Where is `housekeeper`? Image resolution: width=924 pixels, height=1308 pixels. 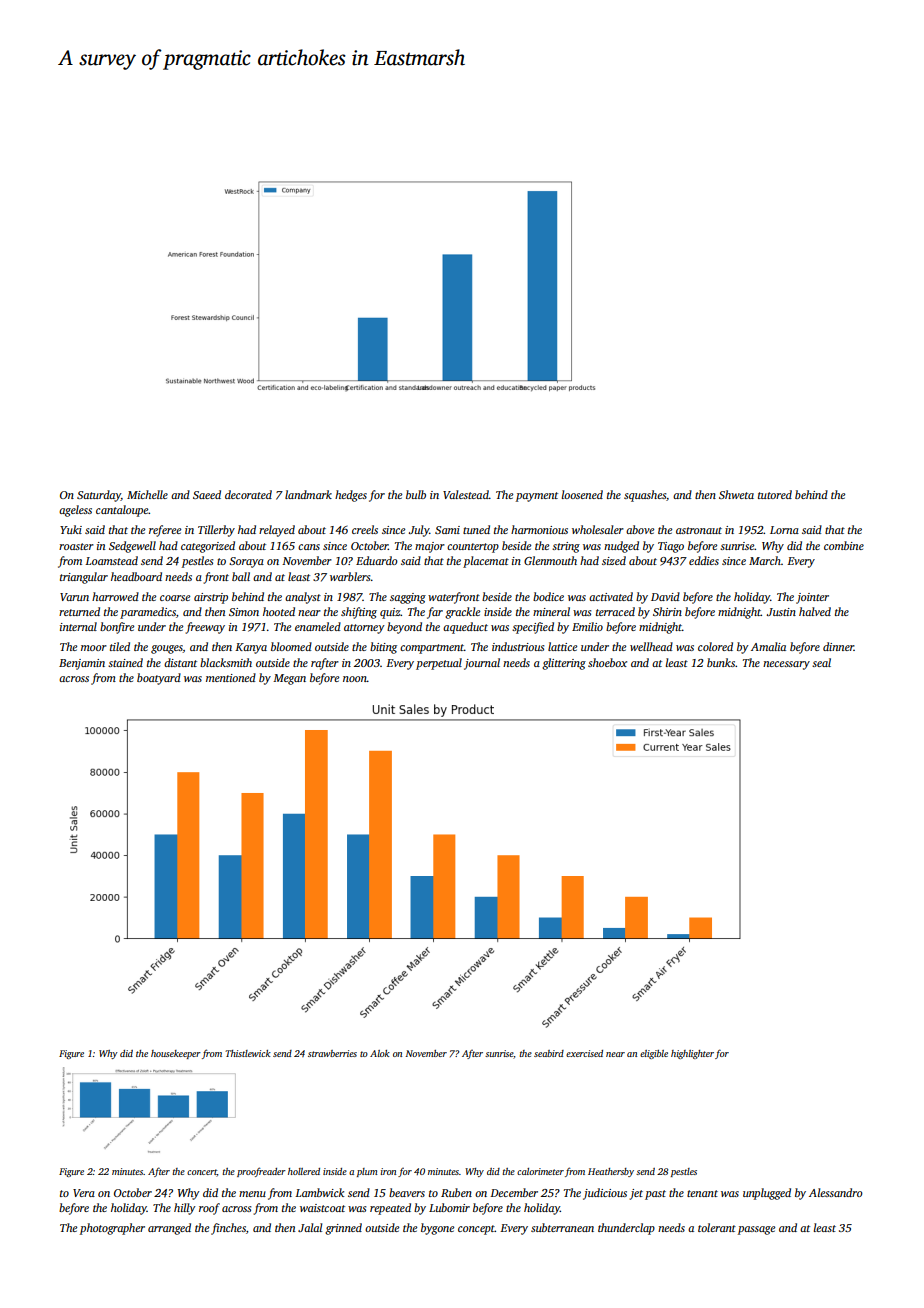 housekeeper is located at coordinates (176, 1054).
